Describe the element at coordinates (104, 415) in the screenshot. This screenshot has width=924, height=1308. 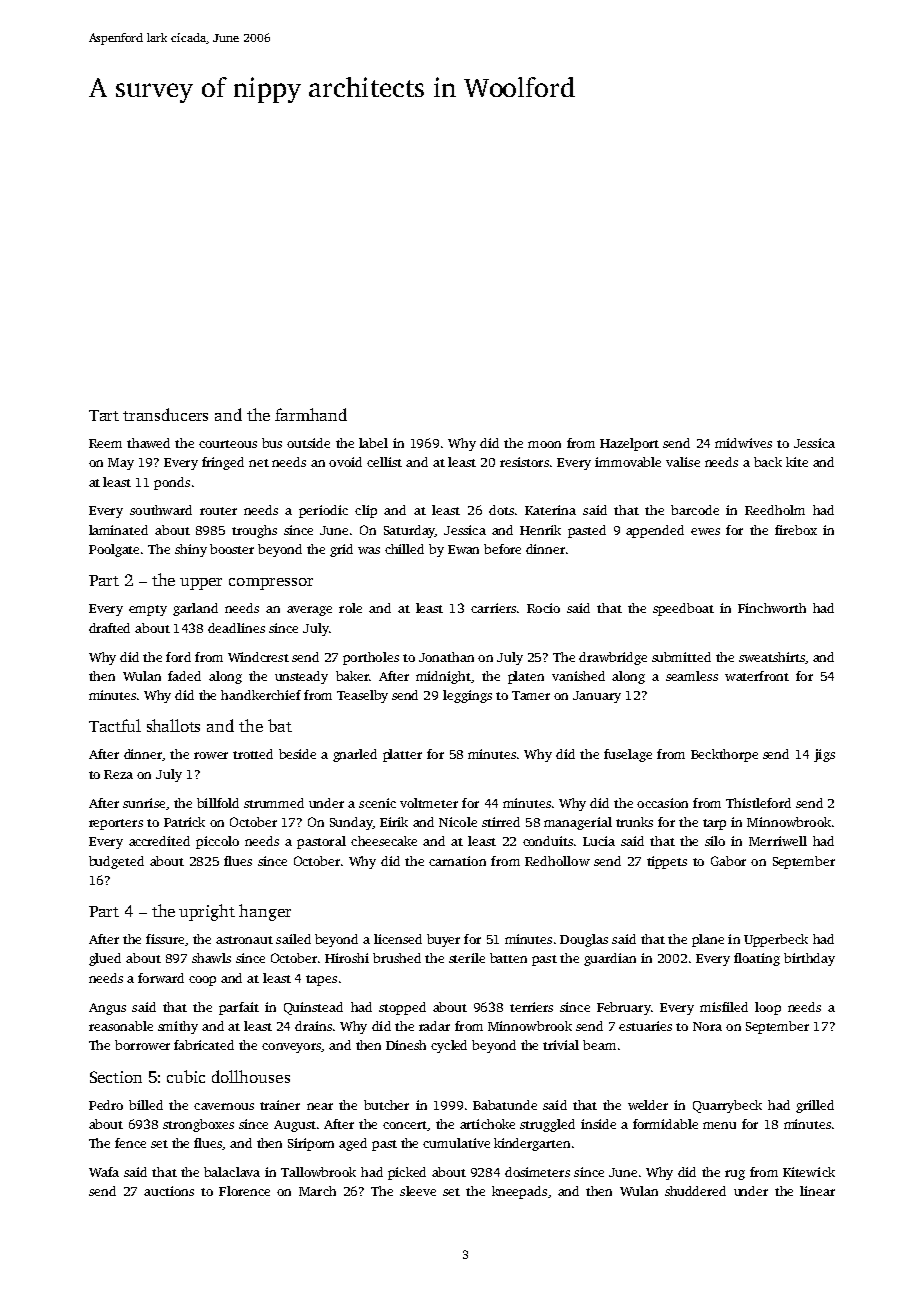
I see `Tart` at that location.
